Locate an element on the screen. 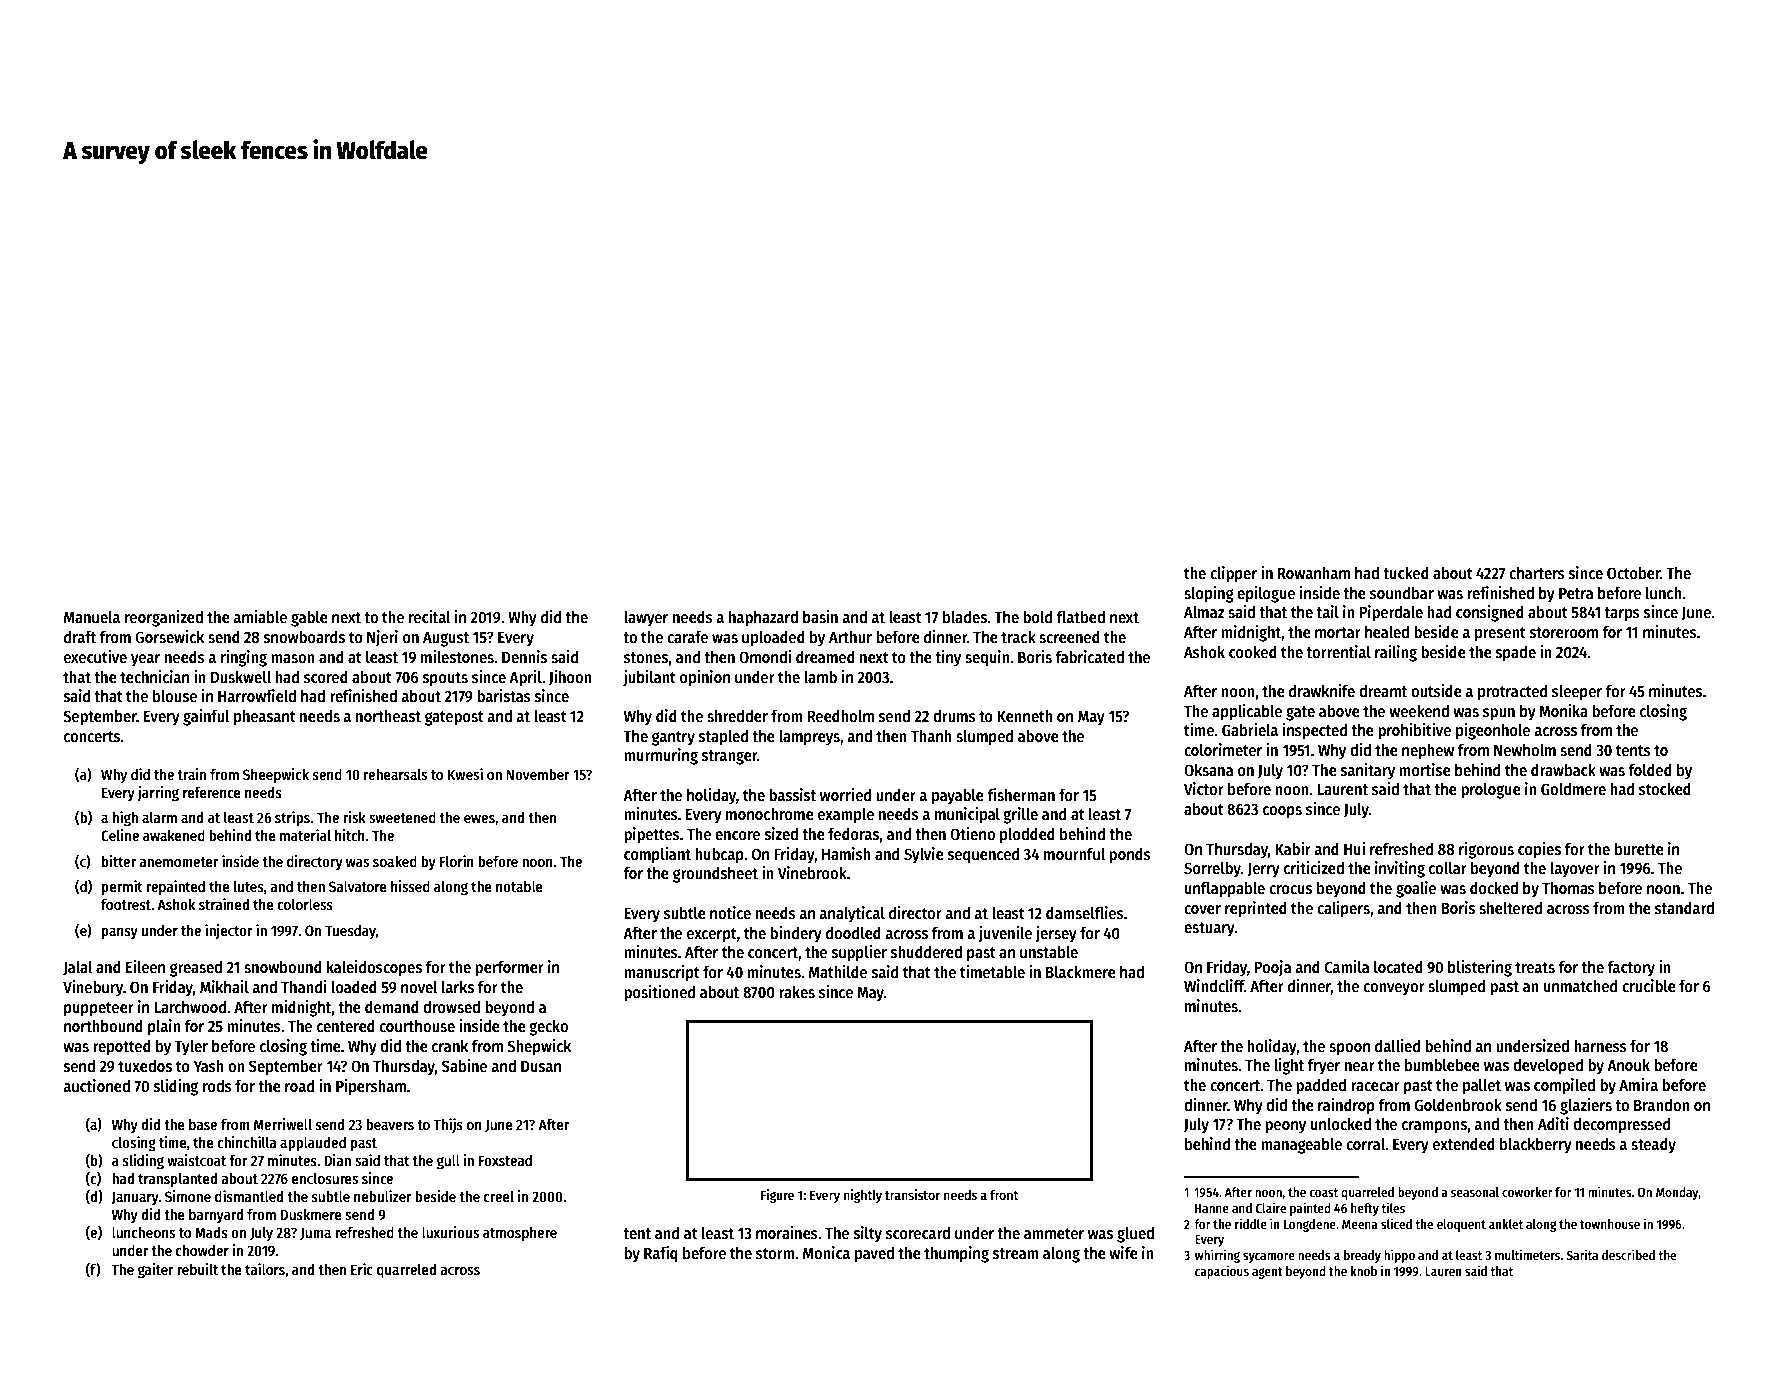 This screenshot has width=1779, height=1374. storeroom is located at coordinates (1564, 632).
